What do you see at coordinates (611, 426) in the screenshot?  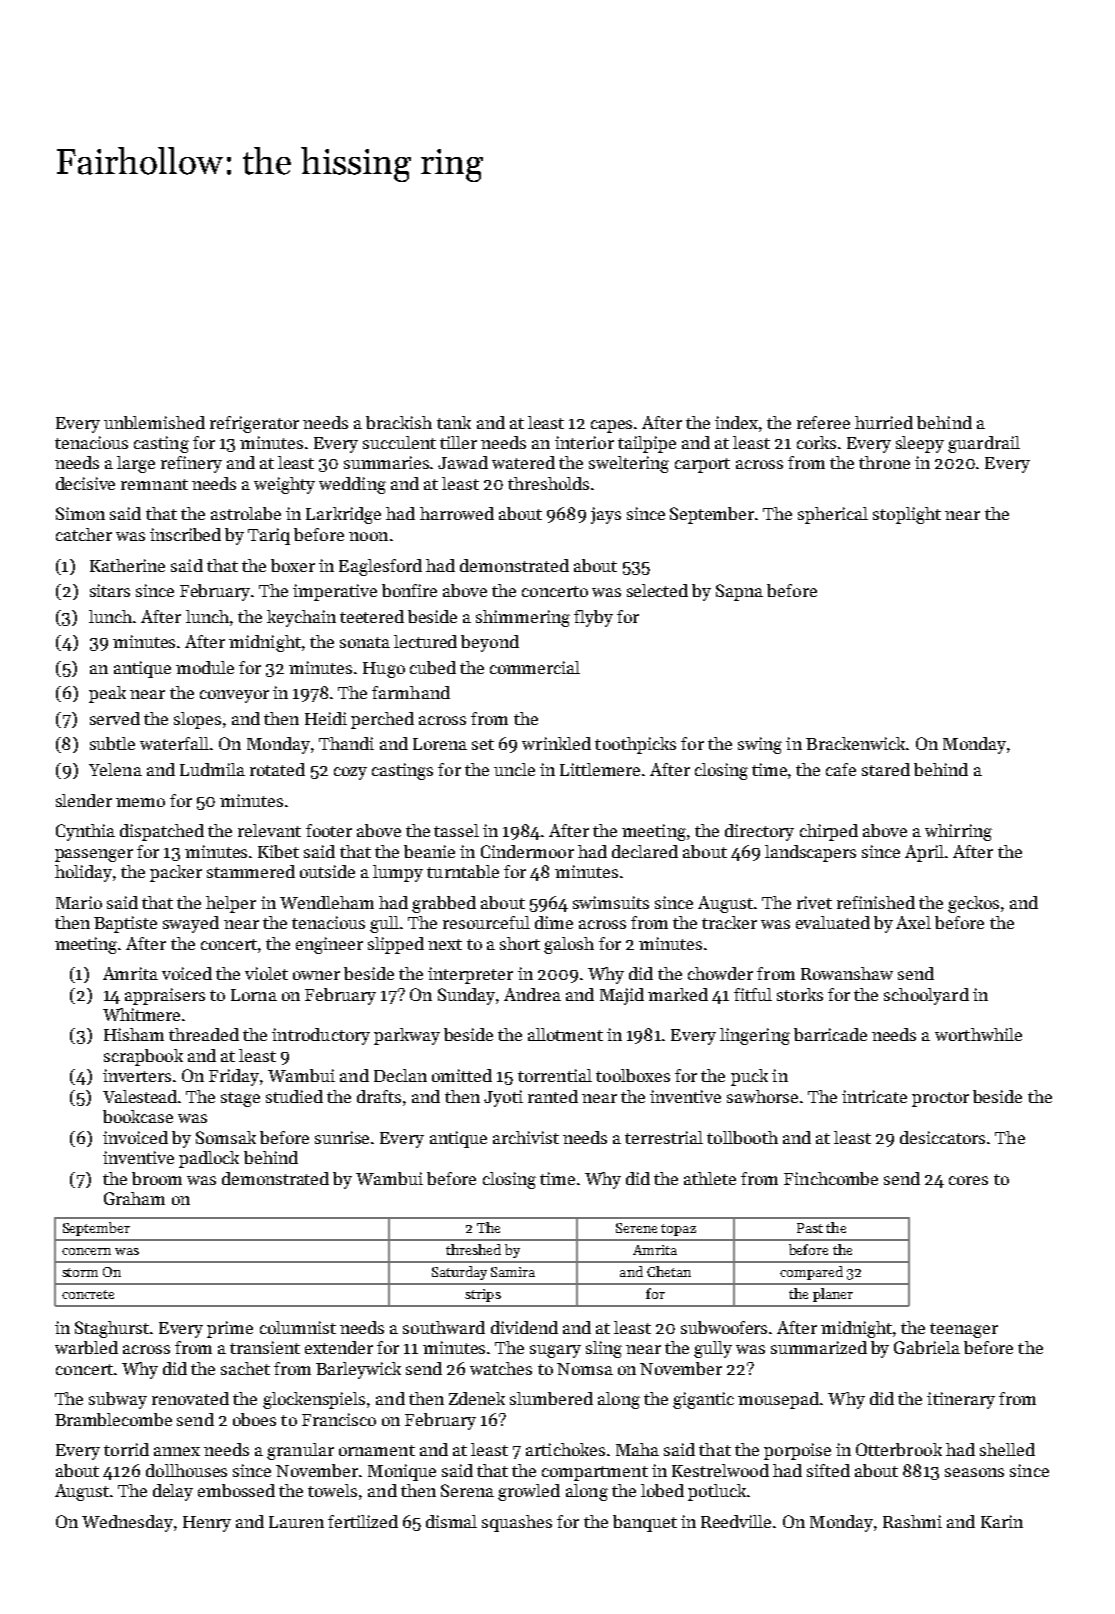 I see `capes` at bounding box center [611, 426].
